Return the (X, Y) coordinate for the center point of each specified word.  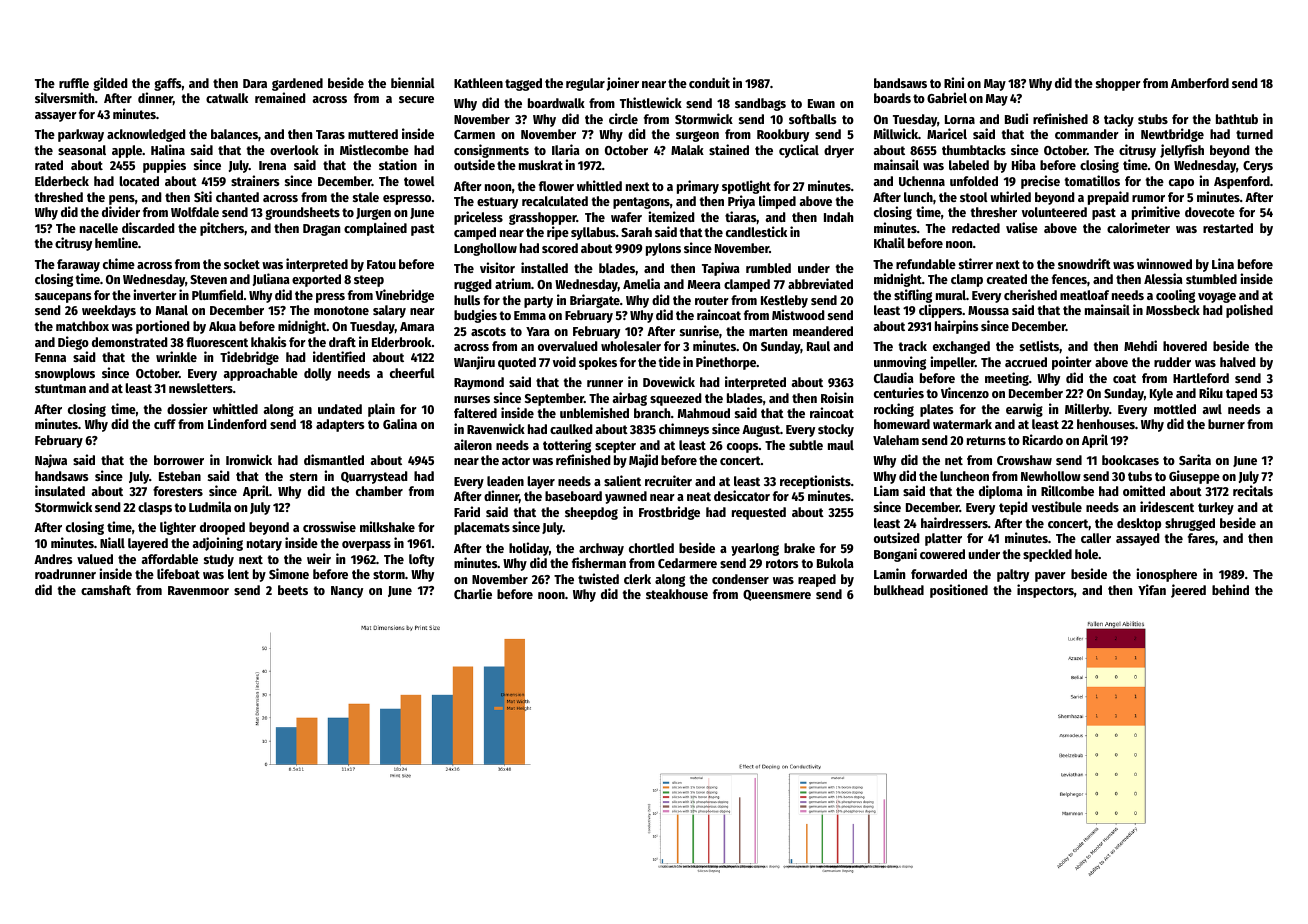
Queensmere (777, 595)
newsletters (201, 388)
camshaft (106, 590)
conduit (709, 82)
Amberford (1200, 83)
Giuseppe (1194, 477)
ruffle (74, 83)
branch (652, 413)
